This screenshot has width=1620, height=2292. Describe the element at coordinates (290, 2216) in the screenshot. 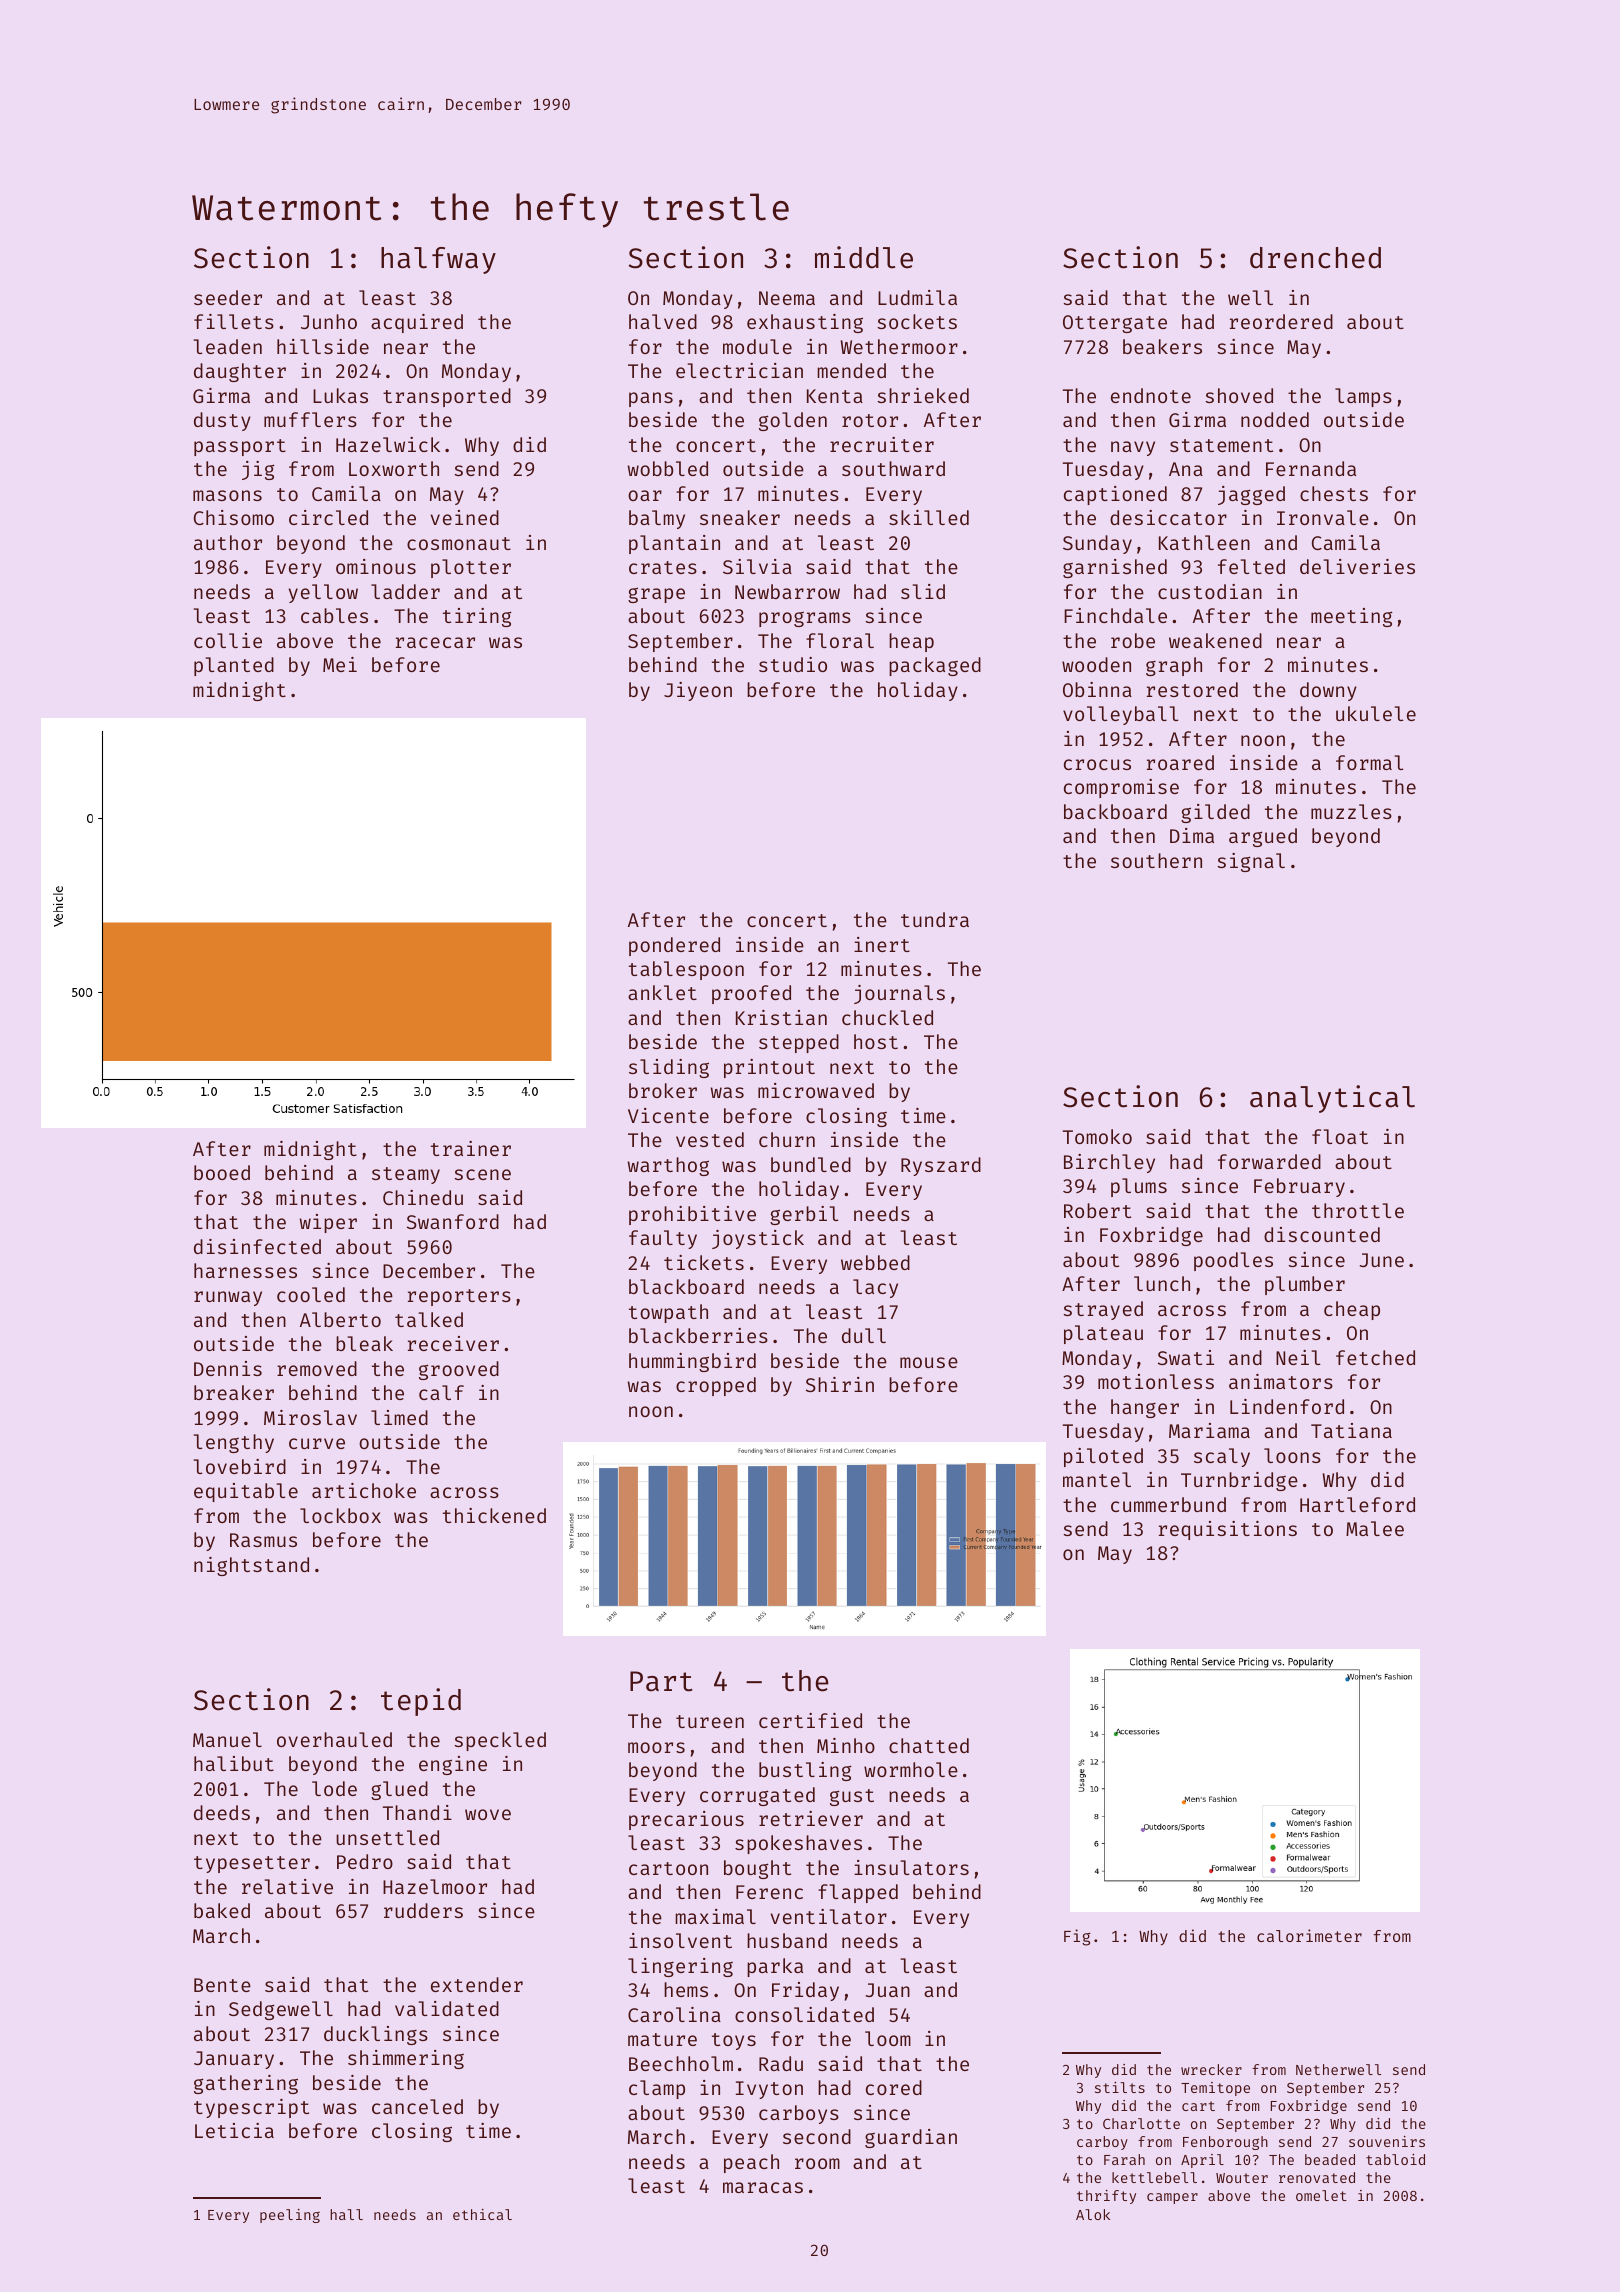

I see `peeling` at that location.
